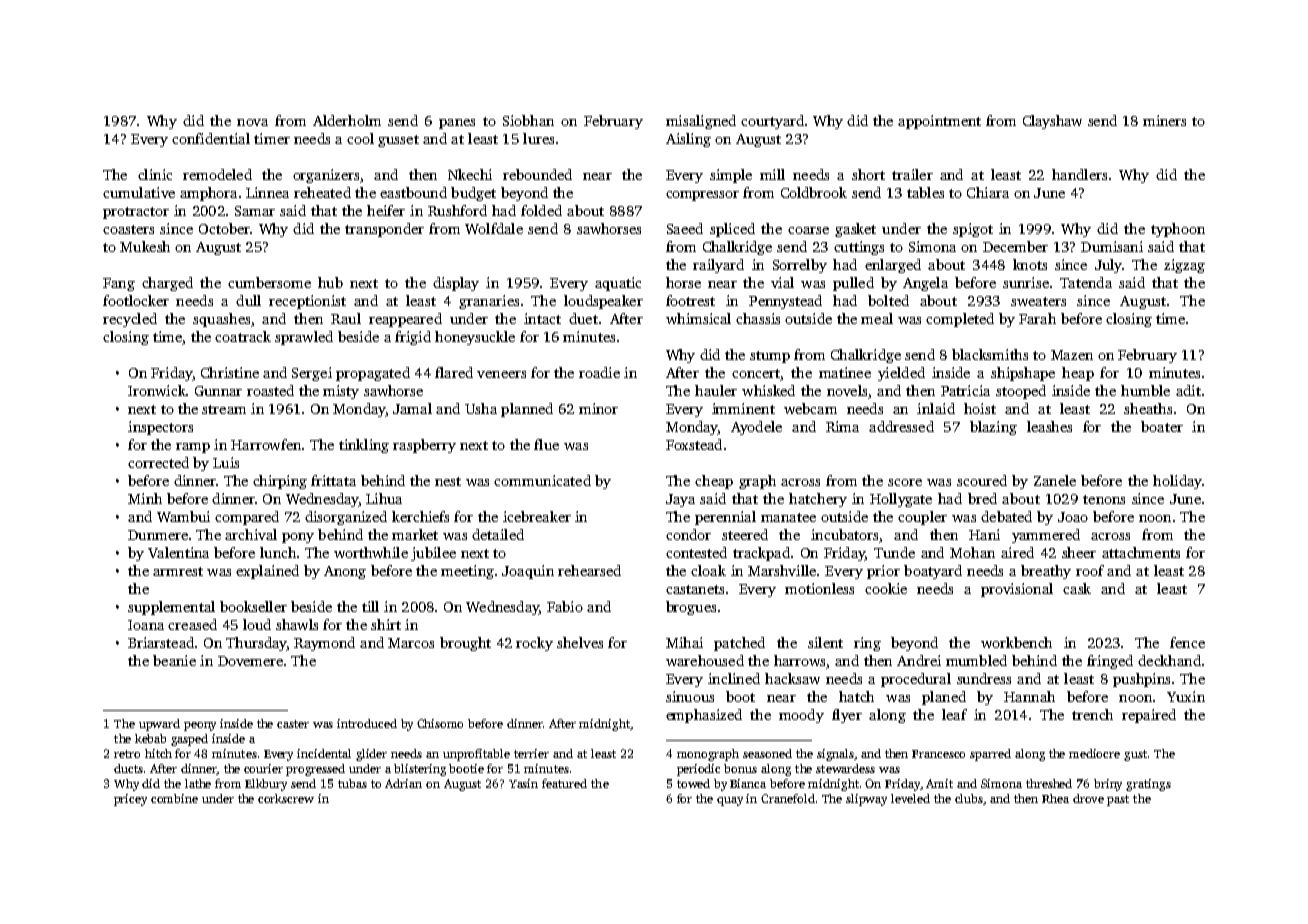 The image size is (1308, 924). Describe the element at coordinates (688, 140) in the screenshot. I see `Aisling` at that location.
